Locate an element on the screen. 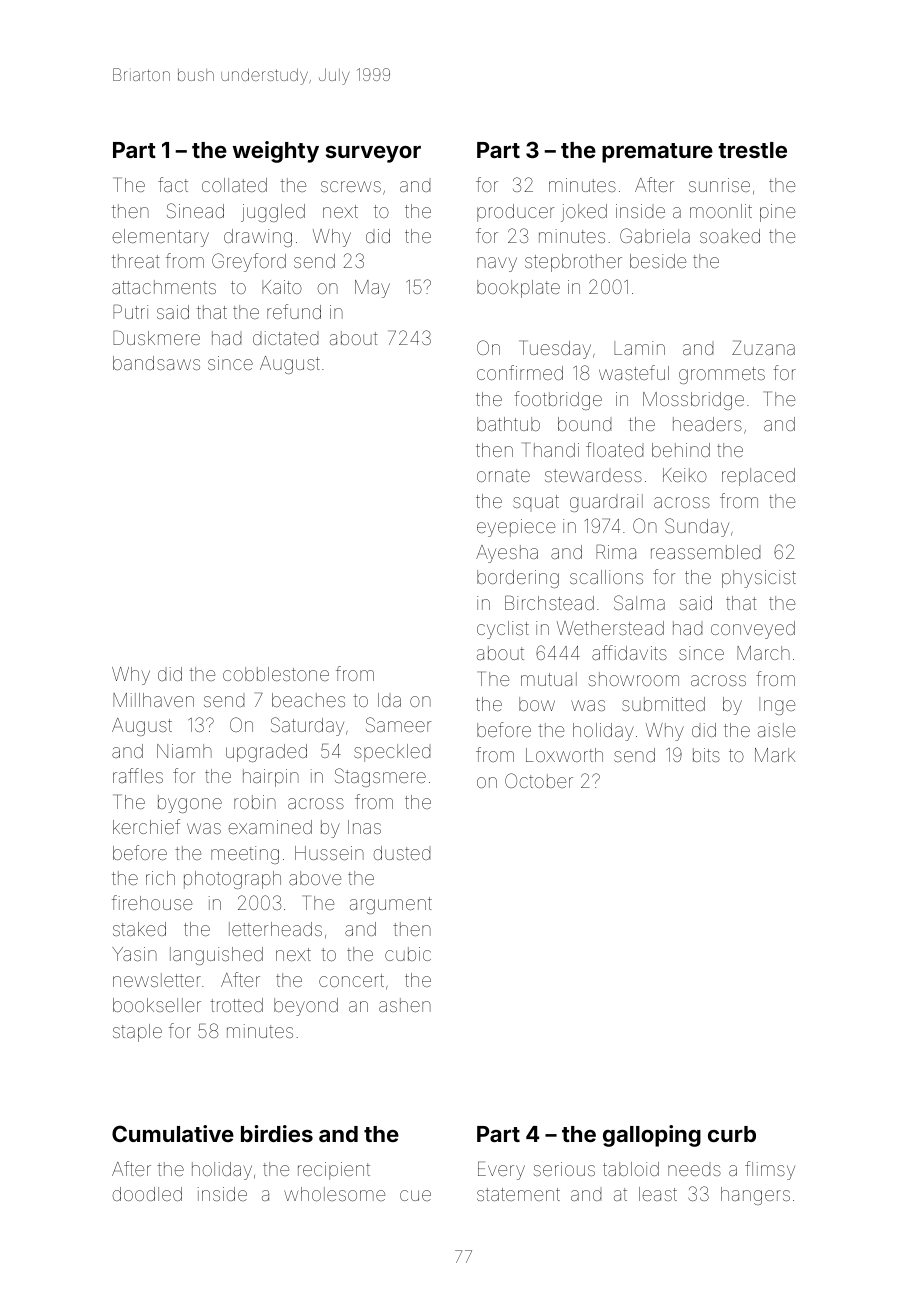 Image resolution: width=908 pixels, height=1316 pixels. physicist is located at coordinates (759, 579).
